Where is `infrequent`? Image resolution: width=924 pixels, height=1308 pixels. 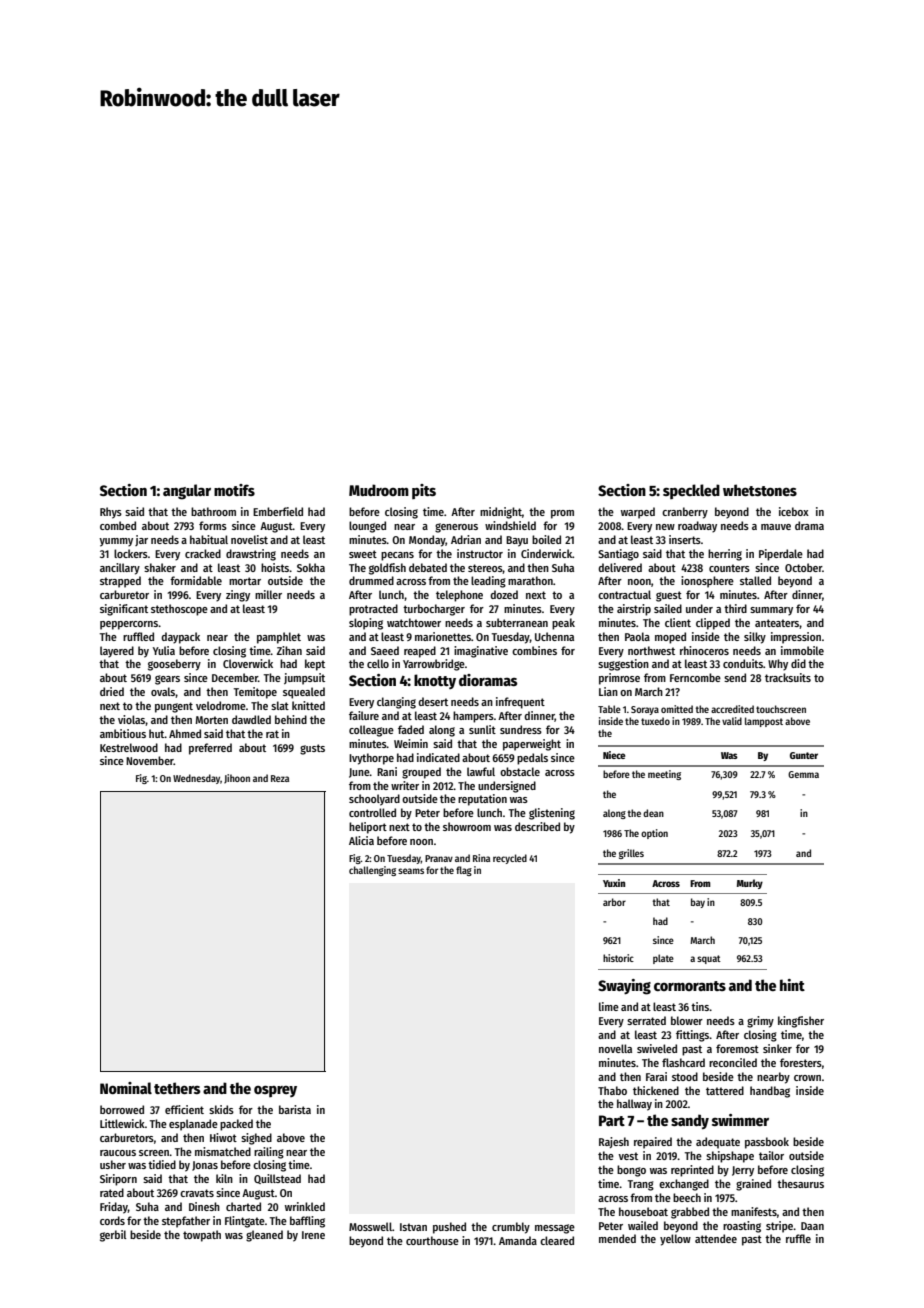
infrequent is located at coordinates (520, 703).
